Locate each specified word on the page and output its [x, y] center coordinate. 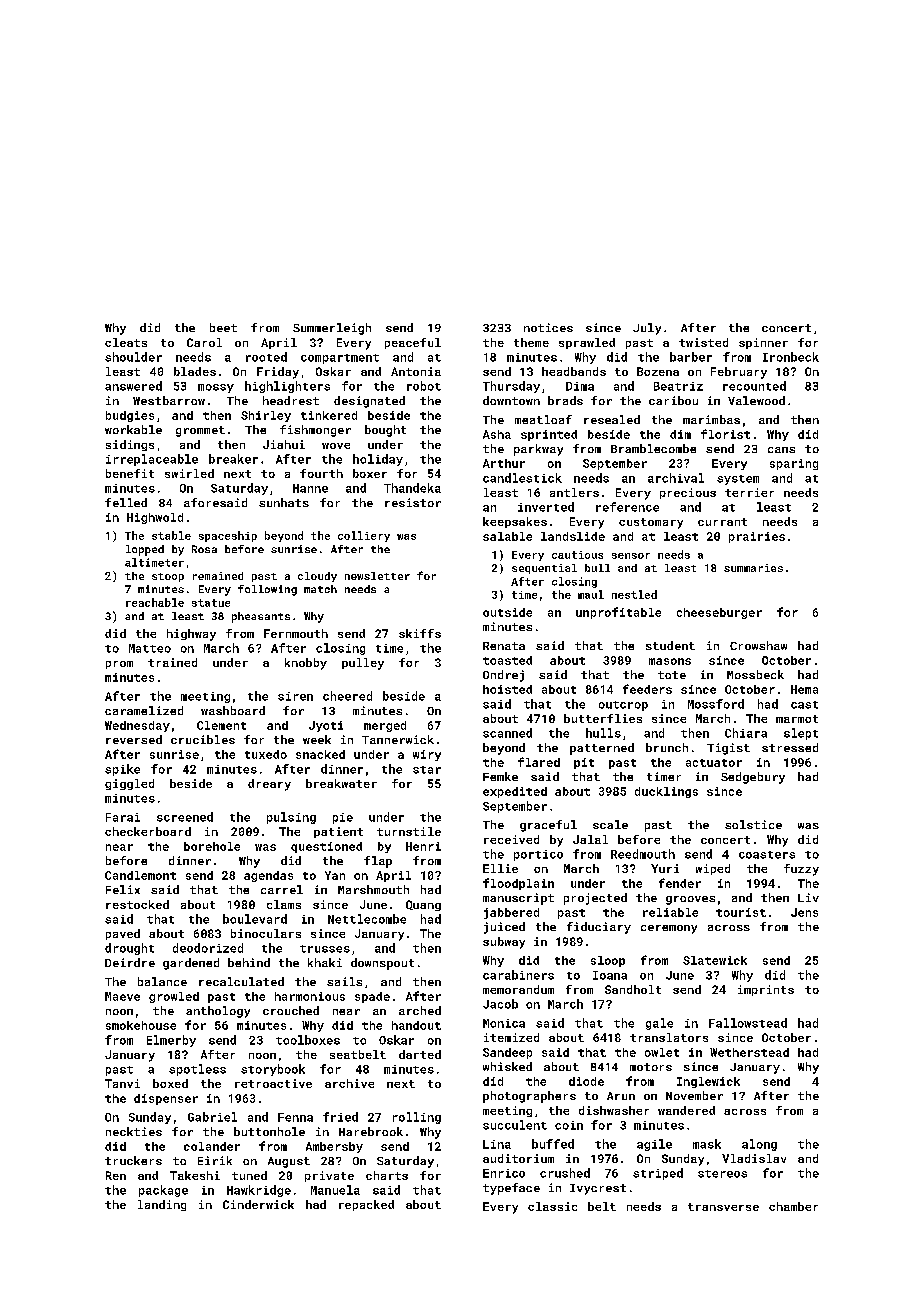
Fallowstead [748, 1023]
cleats [126, 342]
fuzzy [801, 870]
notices [548, 327]
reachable [155, 602]
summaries [753, 568]
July [647, 329]
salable [507, 536]
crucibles [203, 739]
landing [162, 1205]
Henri [423, 846]
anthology [218, 1012]
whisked [507, 1066]
